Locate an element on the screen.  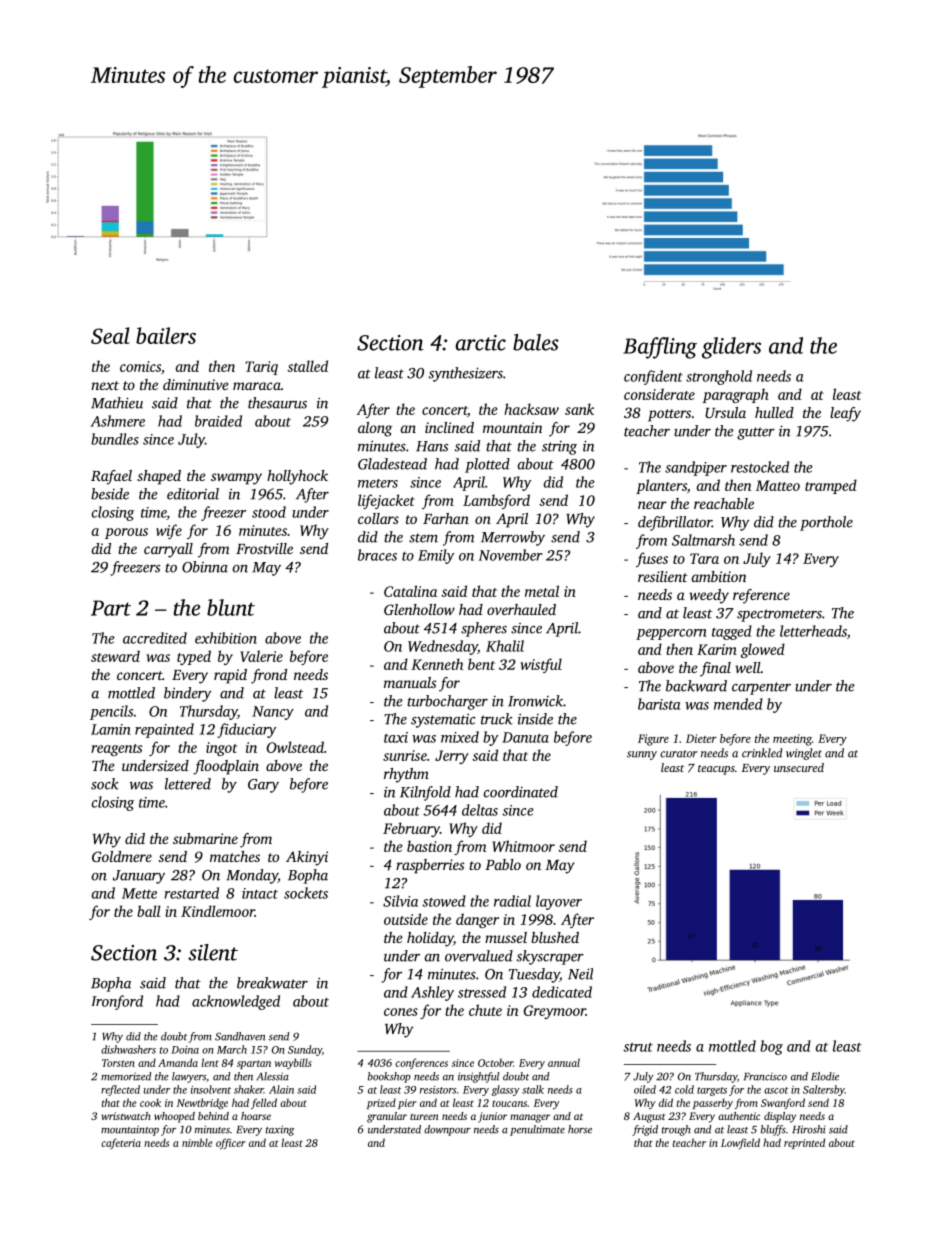
Neil is located at coordinates (580, 974).
